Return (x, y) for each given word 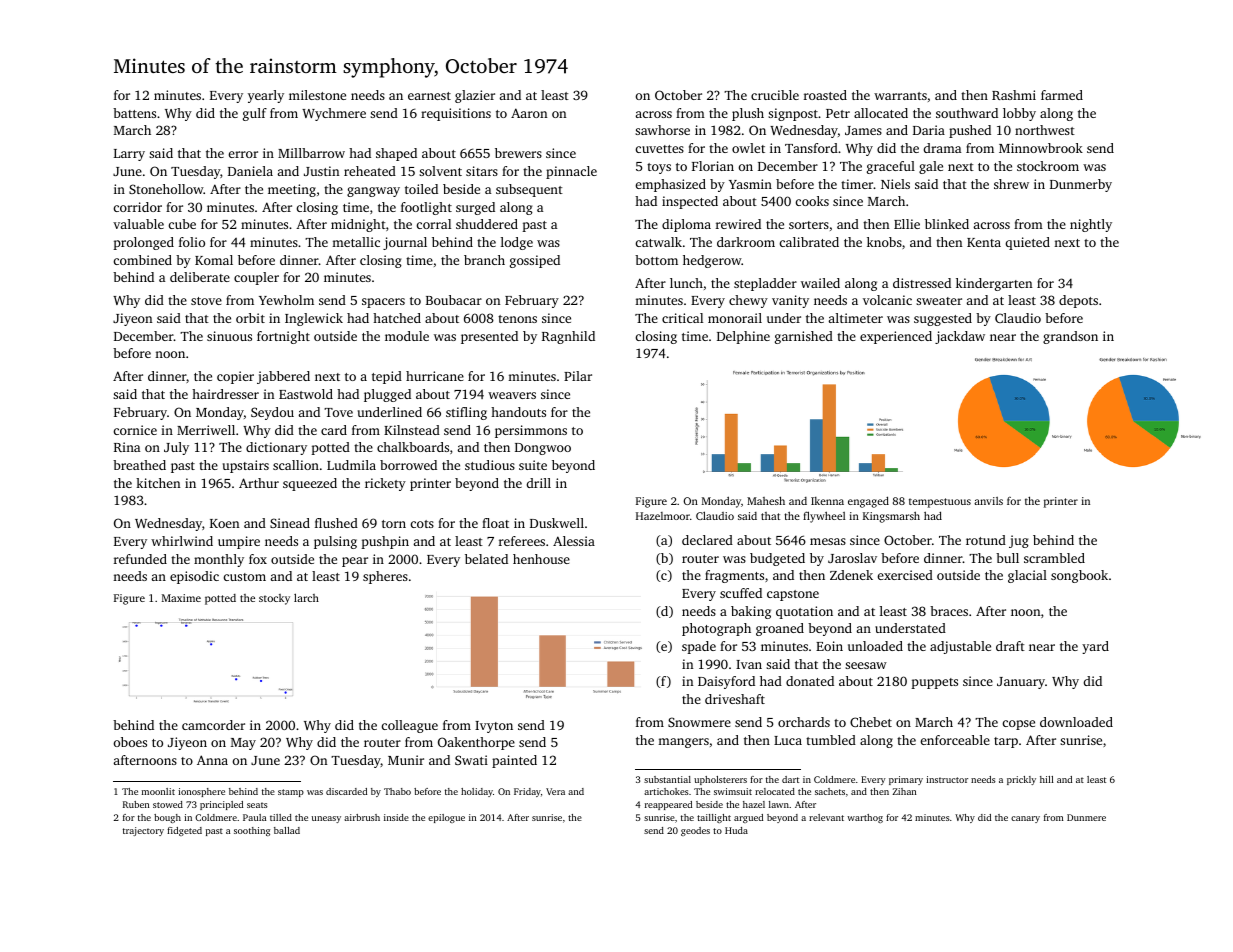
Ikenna (827, 501)
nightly (1091, 225)
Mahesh (766, 500)
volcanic (887, 300)
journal (405, 243)
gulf (255, 114)
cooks (812, 201)
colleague (410, 726)
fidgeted (184, 831)
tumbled (831, 740)
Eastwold (306, 394)
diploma (686, 225)
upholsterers (720, 780)
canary (1025, 819)
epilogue (446, 818)
